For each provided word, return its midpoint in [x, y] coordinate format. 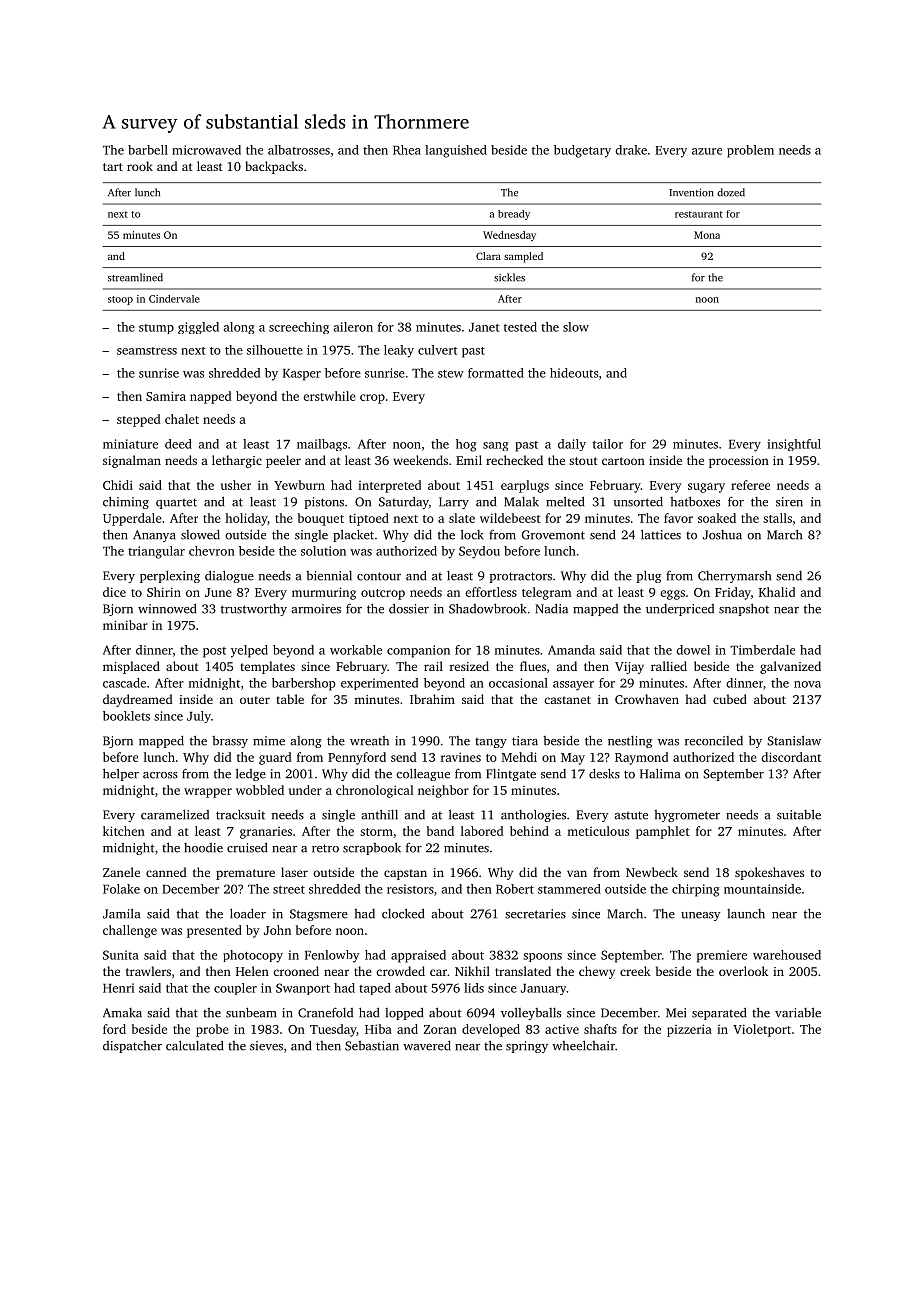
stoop [120, 300]
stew [451, 374]
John [277, 930]
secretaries [535, 914]
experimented [379, 684]
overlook [743, 971]
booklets [126, 716]
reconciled [714, 741]
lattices [661, 534]
